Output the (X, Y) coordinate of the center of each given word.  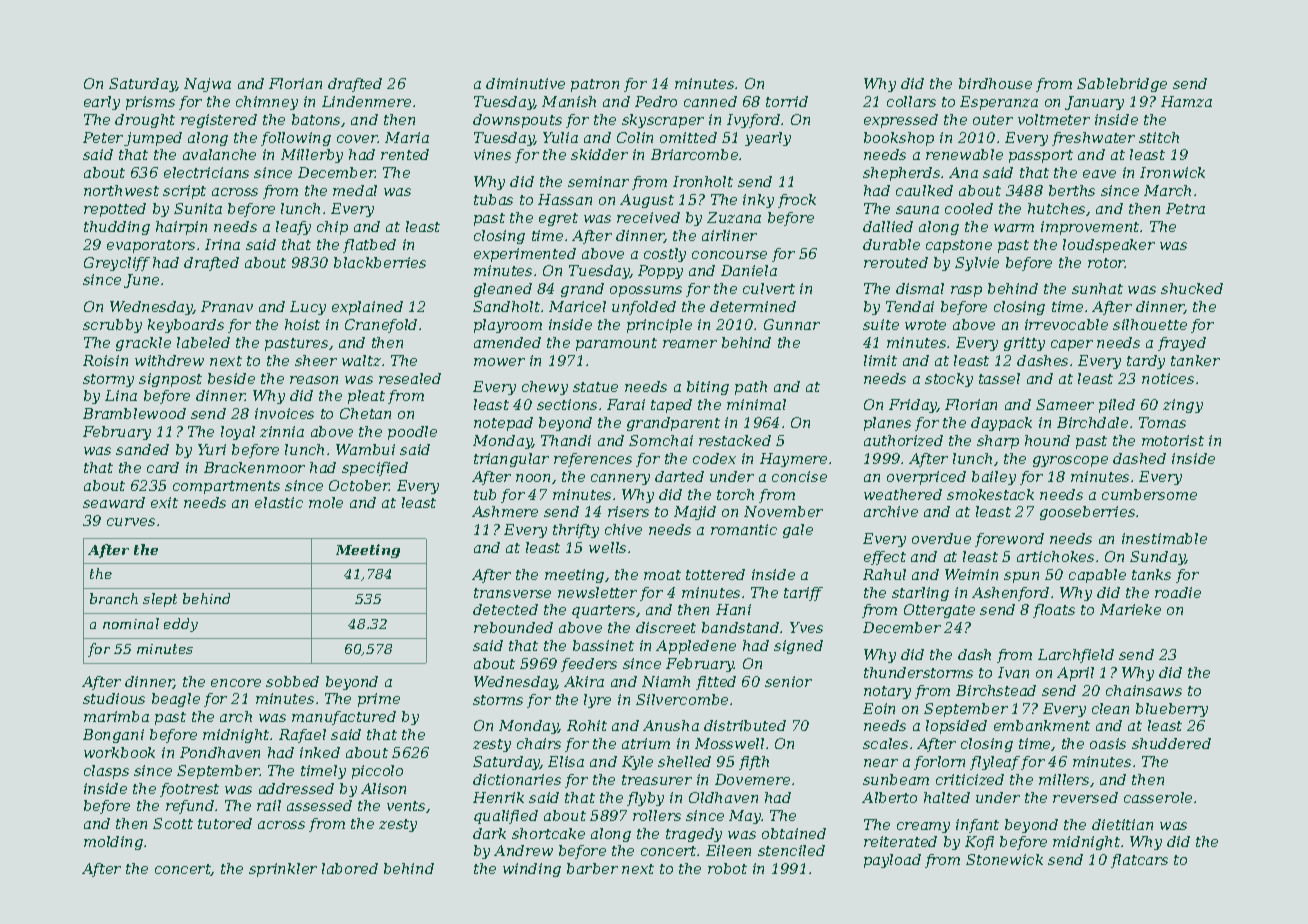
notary (887, 692)
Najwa (207, 85)
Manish (569, 101)
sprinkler (283, 870)
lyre (597, 701)
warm (1014, 228)
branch (114, 598)
